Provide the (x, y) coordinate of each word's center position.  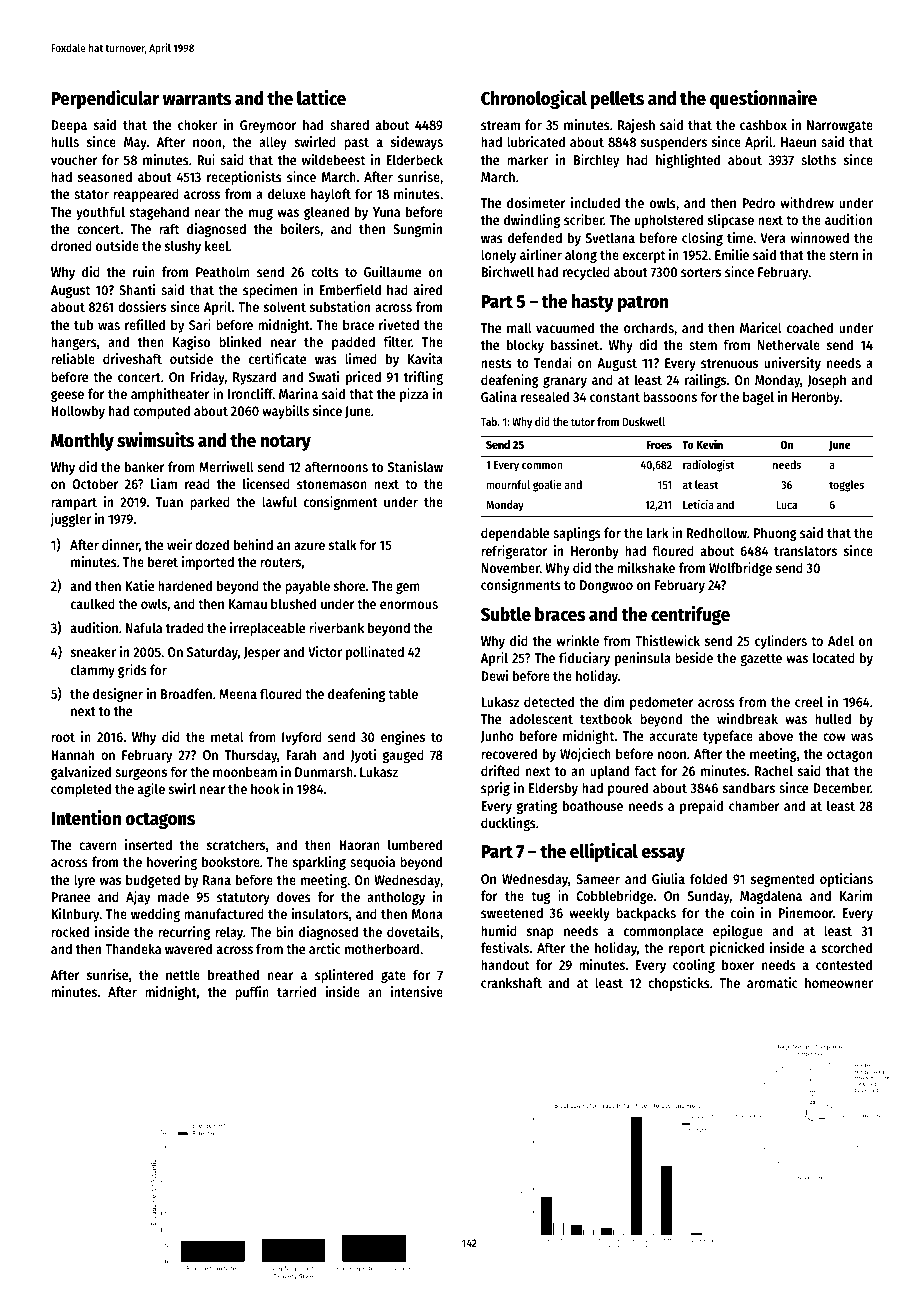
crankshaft (511, 982)
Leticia (698, 504)
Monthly (82, 442)
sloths (818, 159)
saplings (577, 534)
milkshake (646, 567)
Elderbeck (414, 159)
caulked (93, 603)
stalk (343, 544)
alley (273, 143)
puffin (252, 993)
